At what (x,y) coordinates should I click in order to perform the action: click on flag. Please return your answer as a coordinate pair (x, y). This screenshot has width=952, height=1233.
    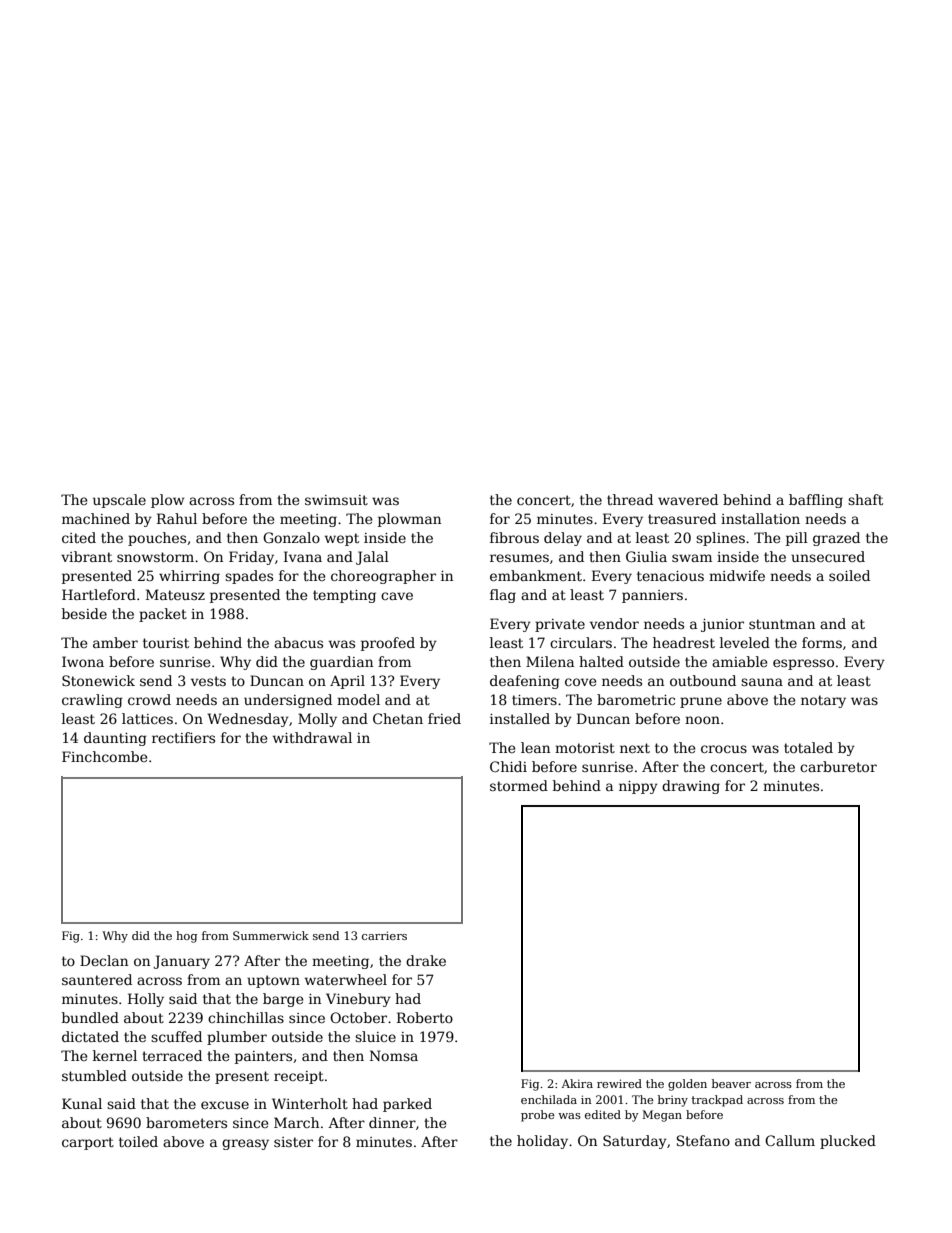
    Looking at the image, I should click on (503, 596).
